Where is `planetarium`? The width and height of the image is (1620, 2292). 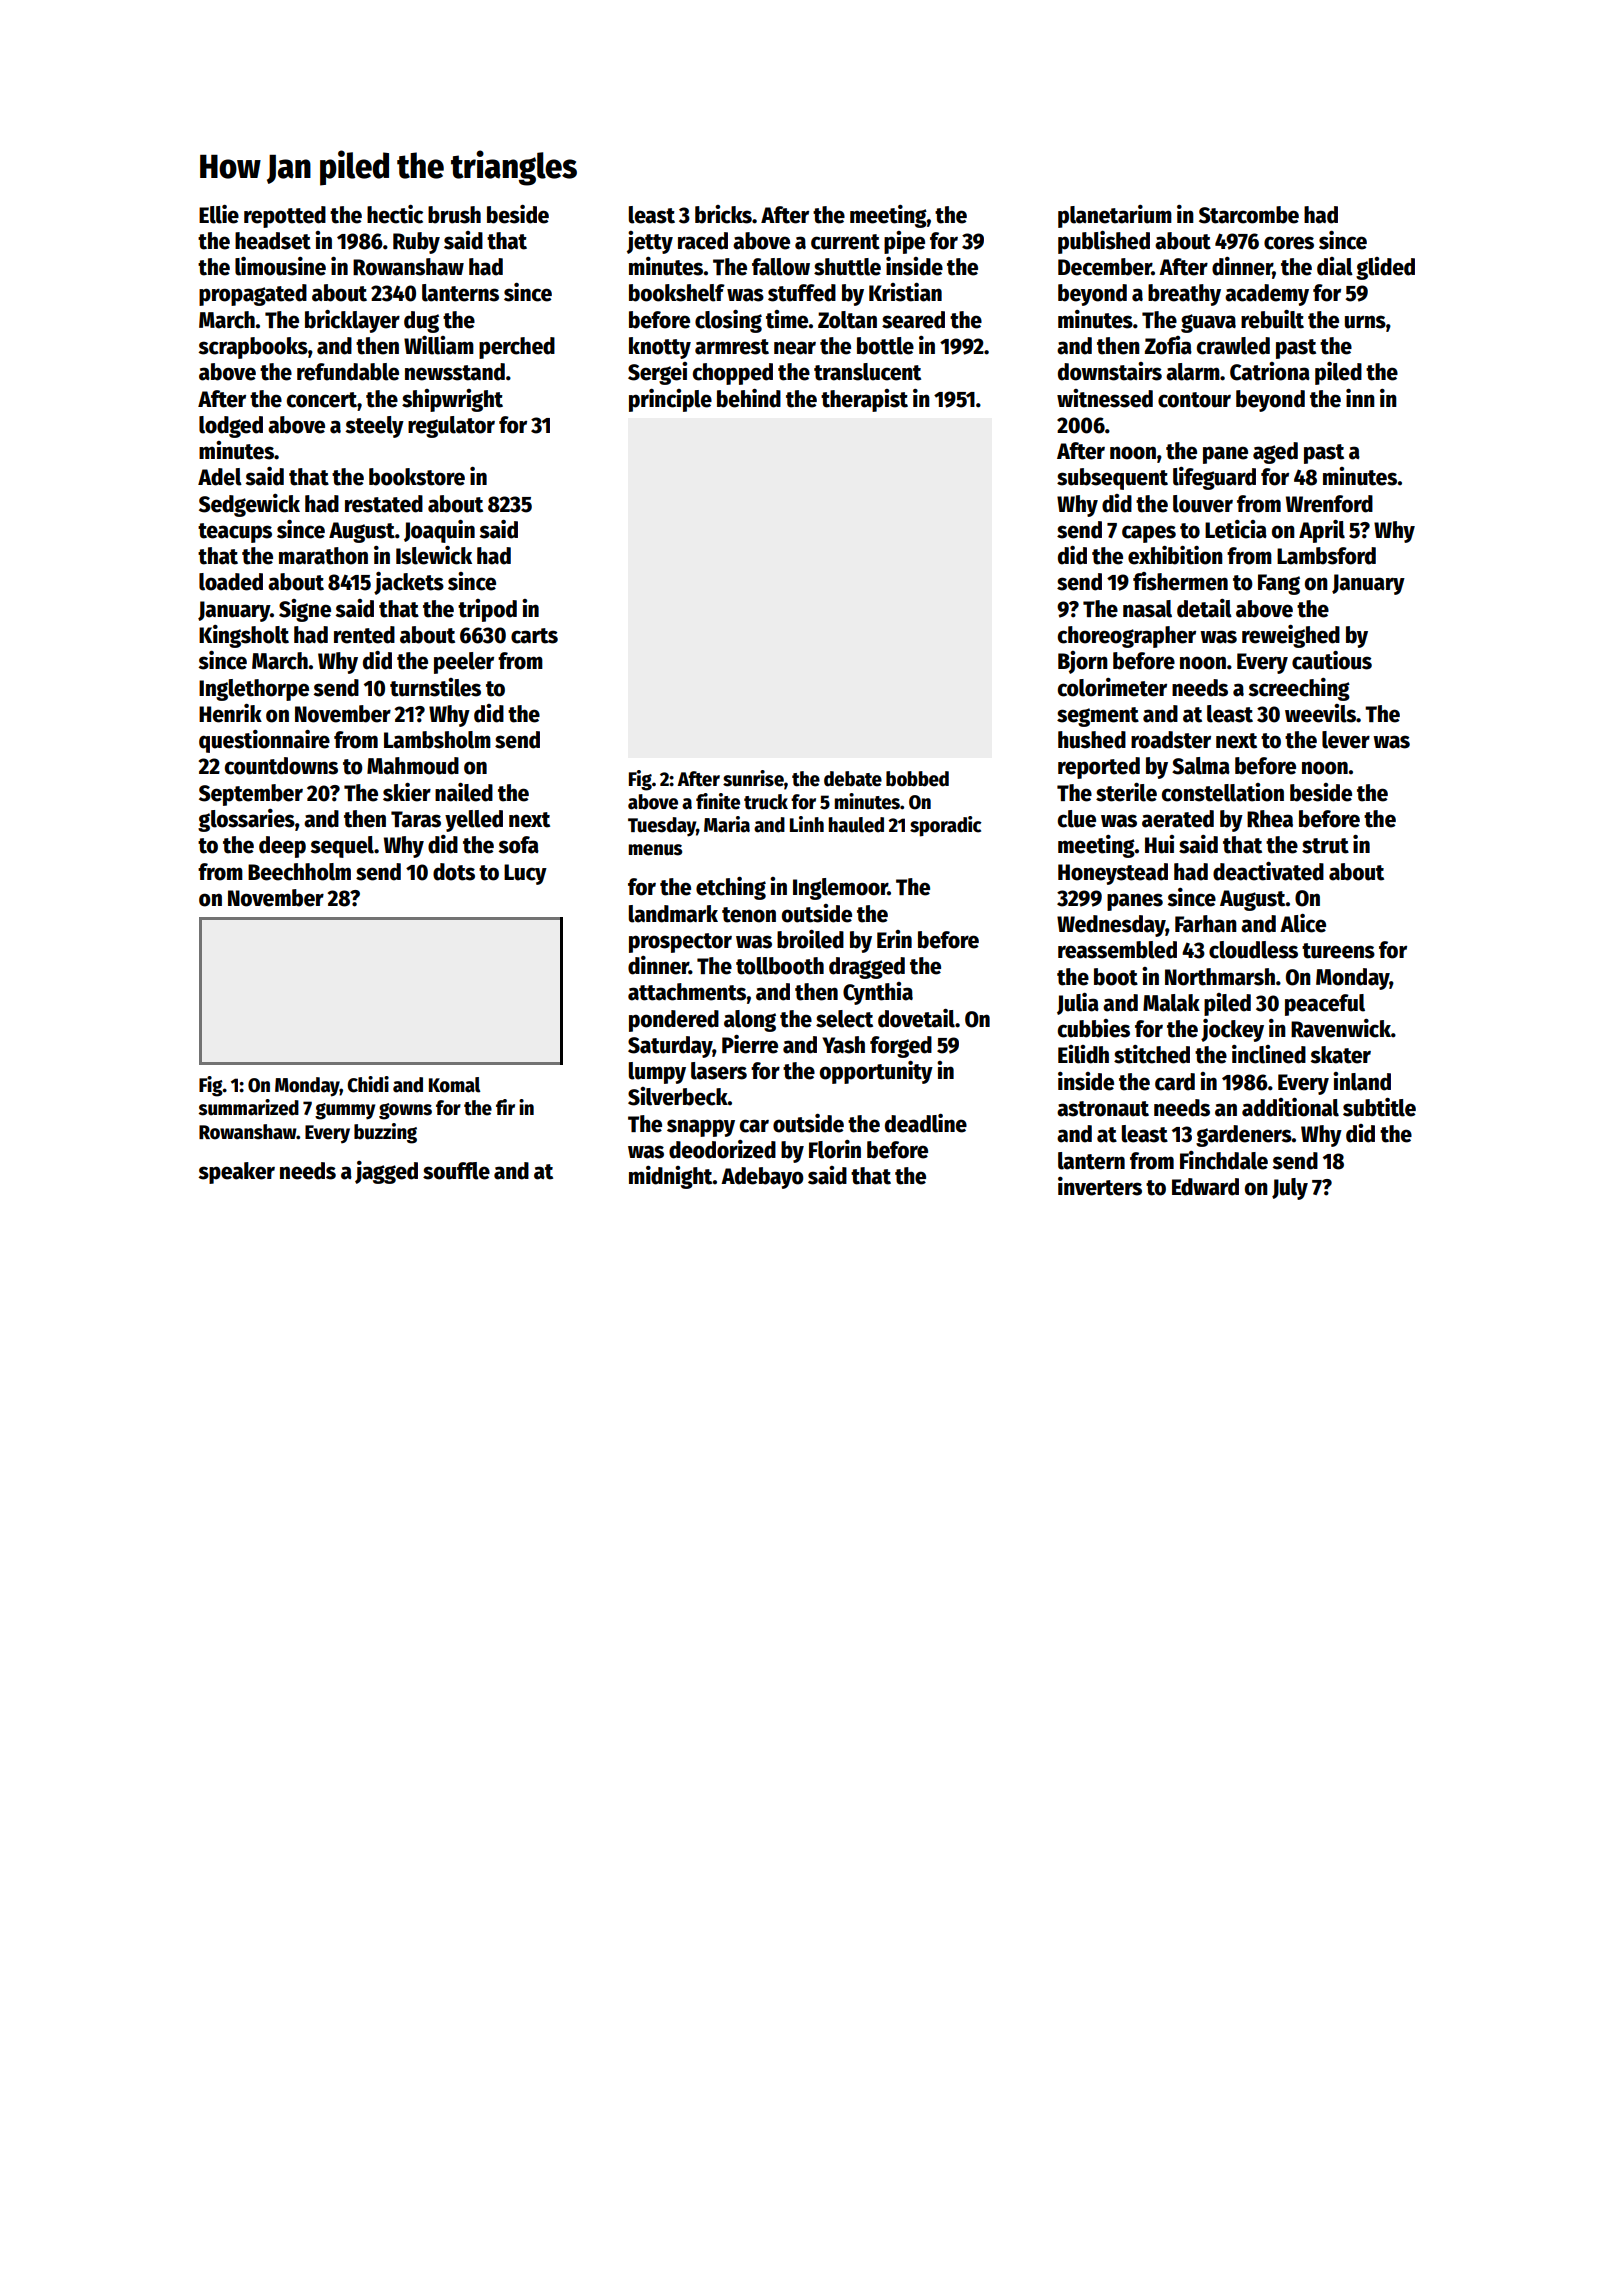 planetarium is located at coordinates (1115, 216).
